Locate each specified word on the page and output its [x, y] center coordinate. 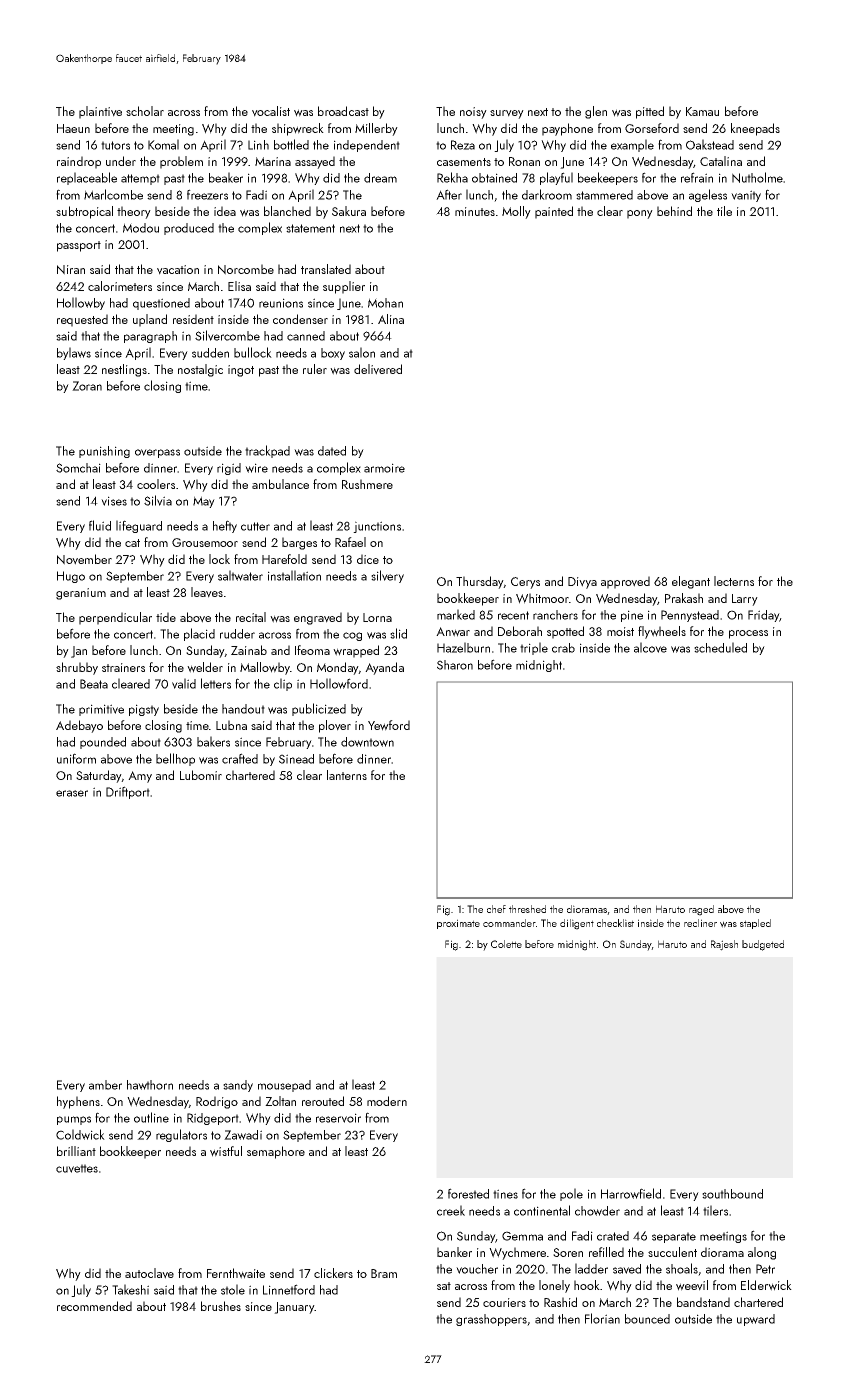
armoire [384, 468]
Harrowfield [631, 1193]
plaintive [100, 112]
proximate [458, 924]
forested [468, 1193]
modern [387, 1101]
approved [625, 582]
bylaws [74, 353]
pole [571, 1194]
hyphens [78, 1102]
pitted [650, 112]
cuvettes [77, 1168]
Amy [140, 777]
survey [507, 114]
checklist [615, 923]
